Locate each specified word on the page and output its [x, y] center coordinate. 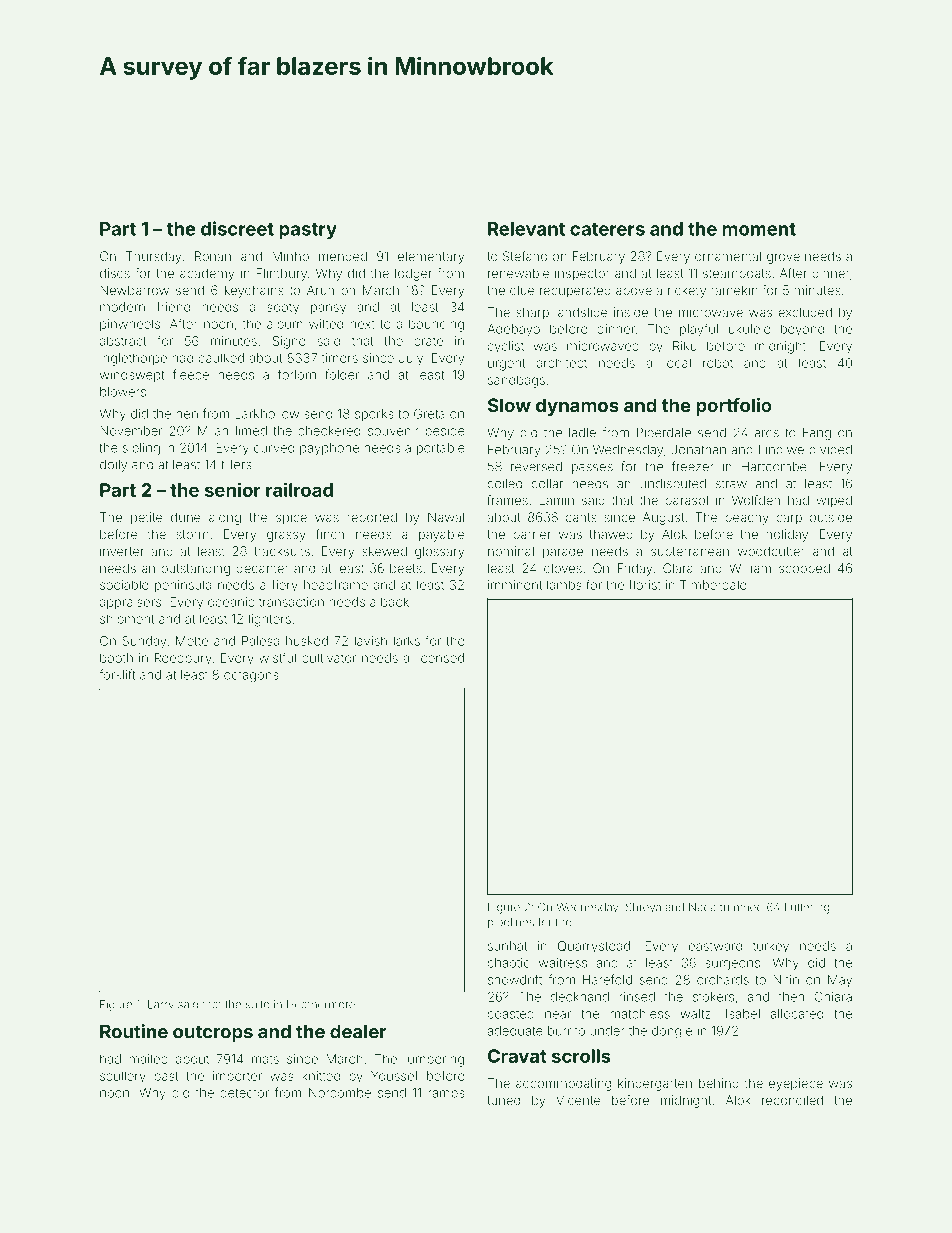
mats [265, 1059]
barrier [532, 534]
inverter [122, 551]
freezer [693, 466]
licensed [439, 658]
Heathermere [321, 1004]
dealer [358, 1032]
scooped [804, 569]
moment [759, 229]
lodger [413, 274]
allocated [797, 1014]
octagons [251, 677]
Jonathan [698, 450]
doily [113, 466]
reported [372, 518]
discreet [237, 228]
